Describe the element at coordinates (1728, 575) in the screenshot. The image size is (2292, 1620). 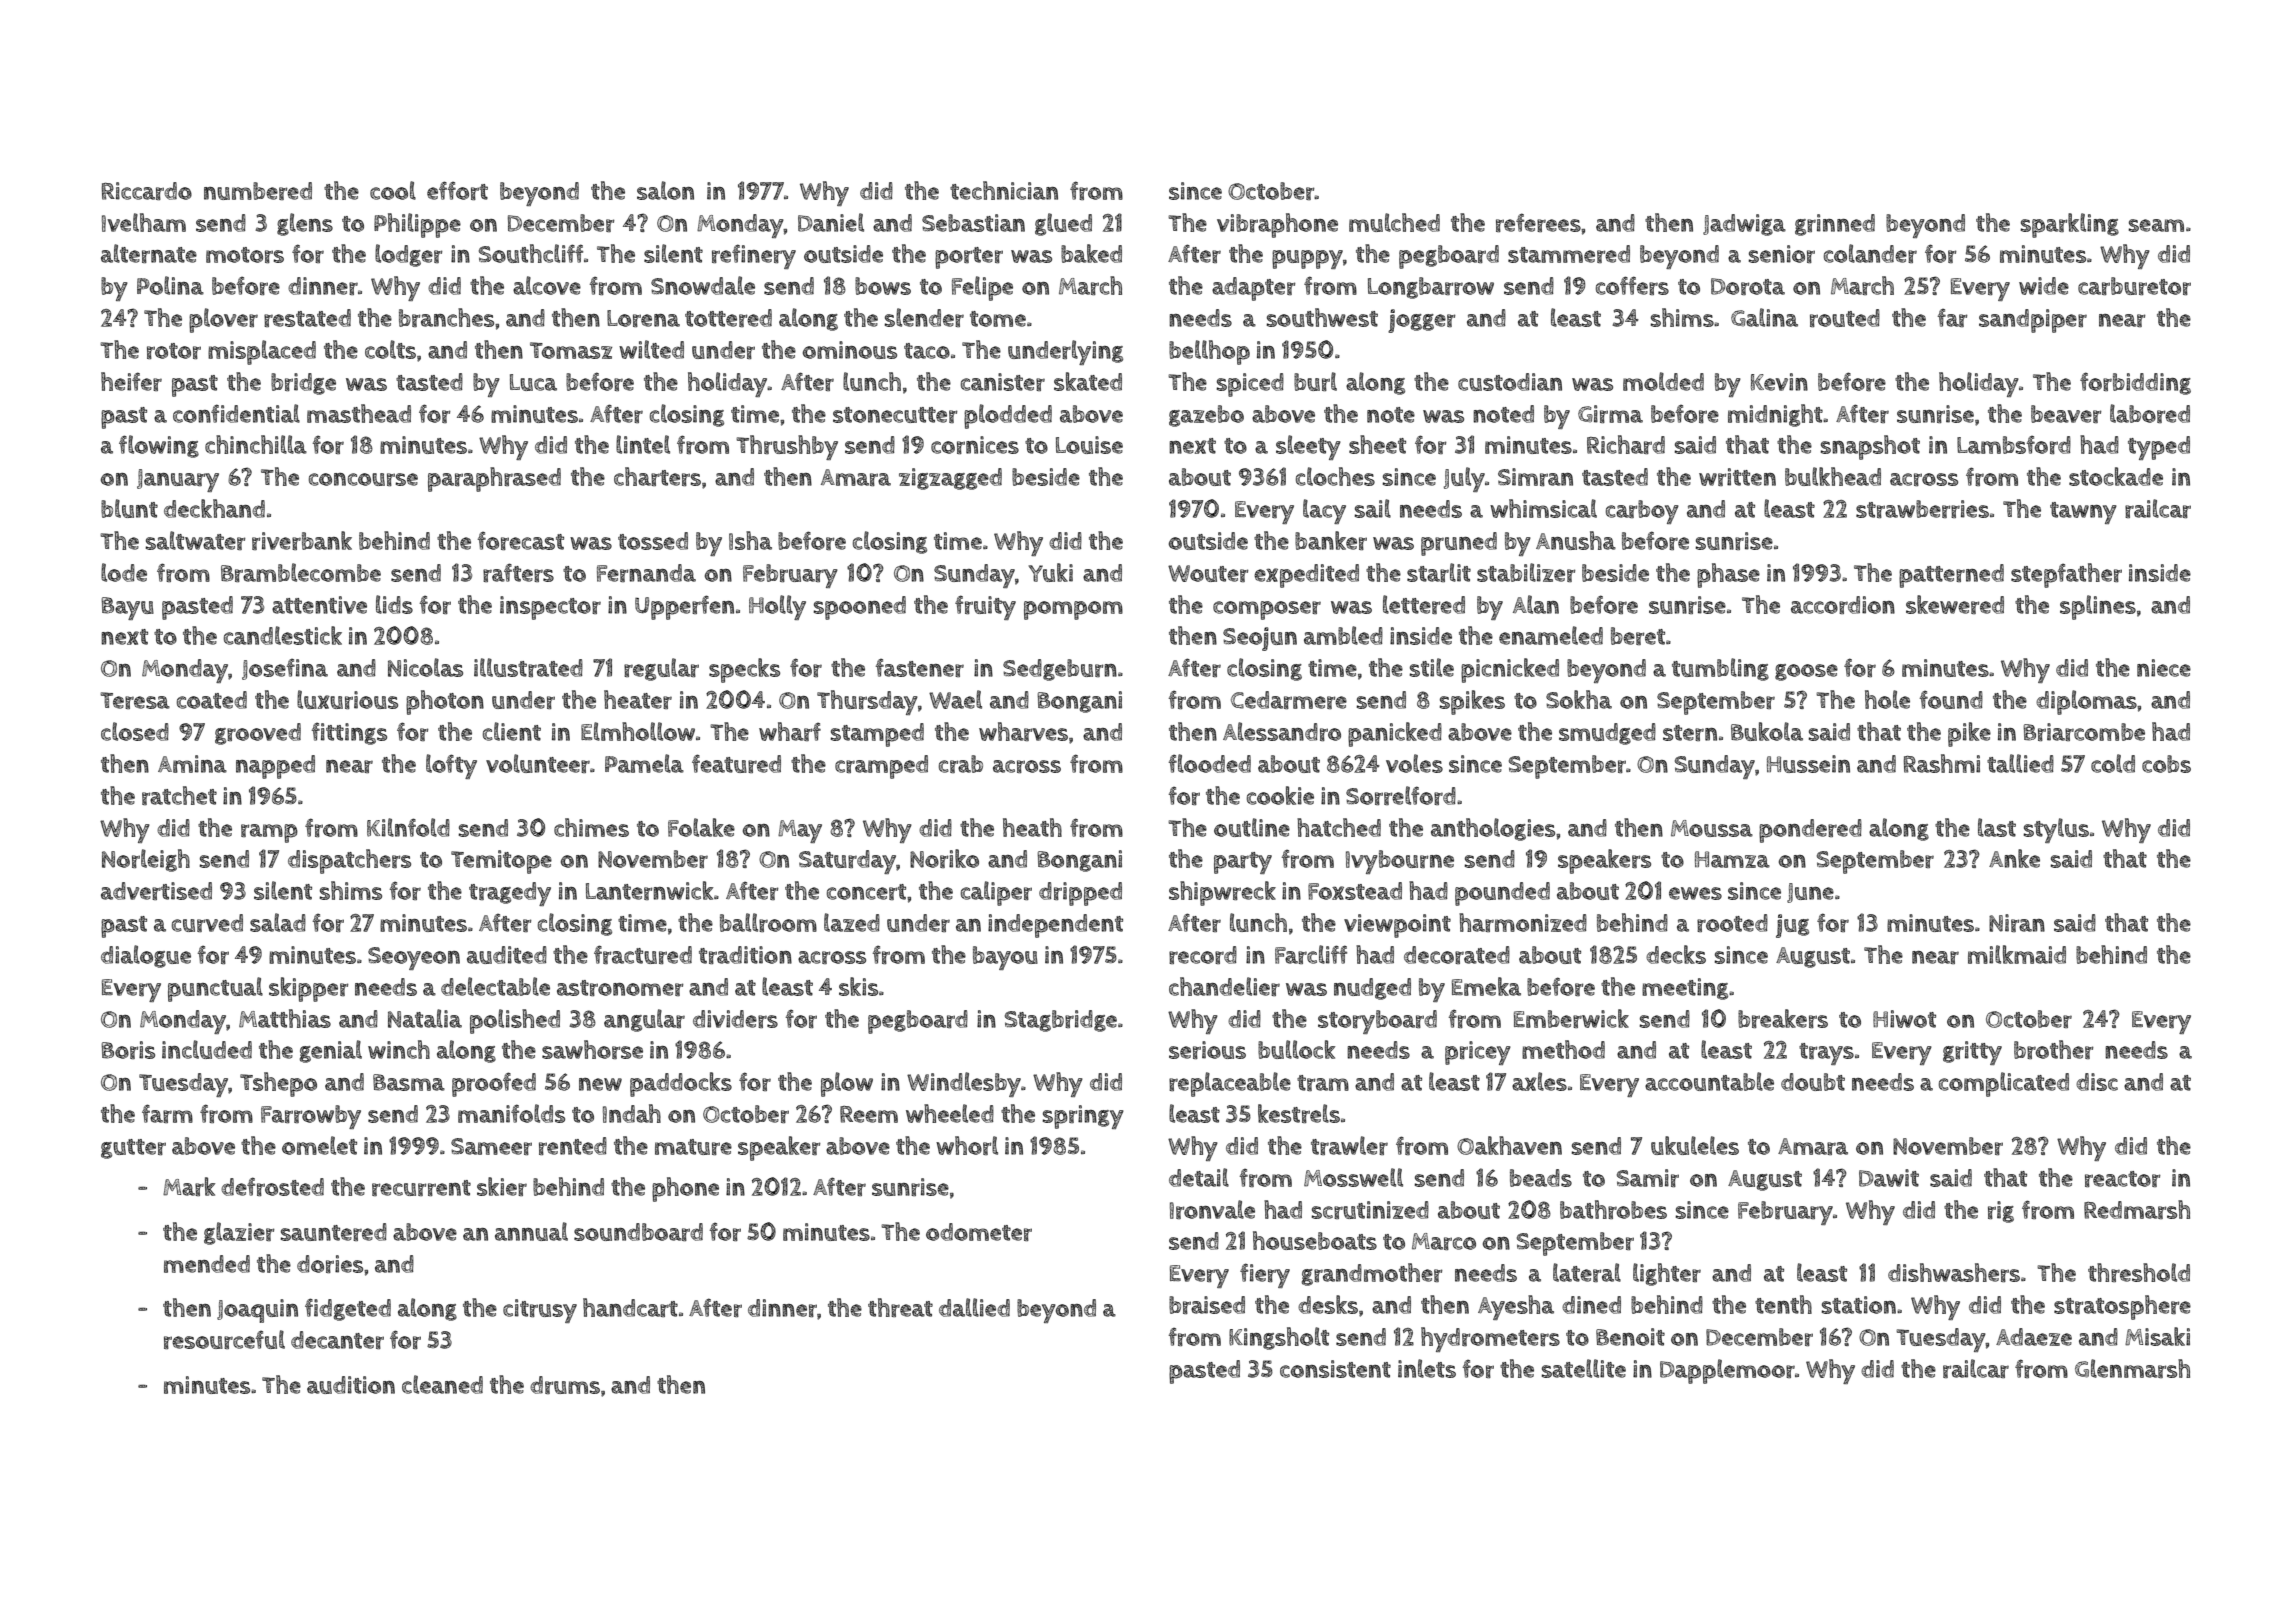
I see `phase` at that location.
